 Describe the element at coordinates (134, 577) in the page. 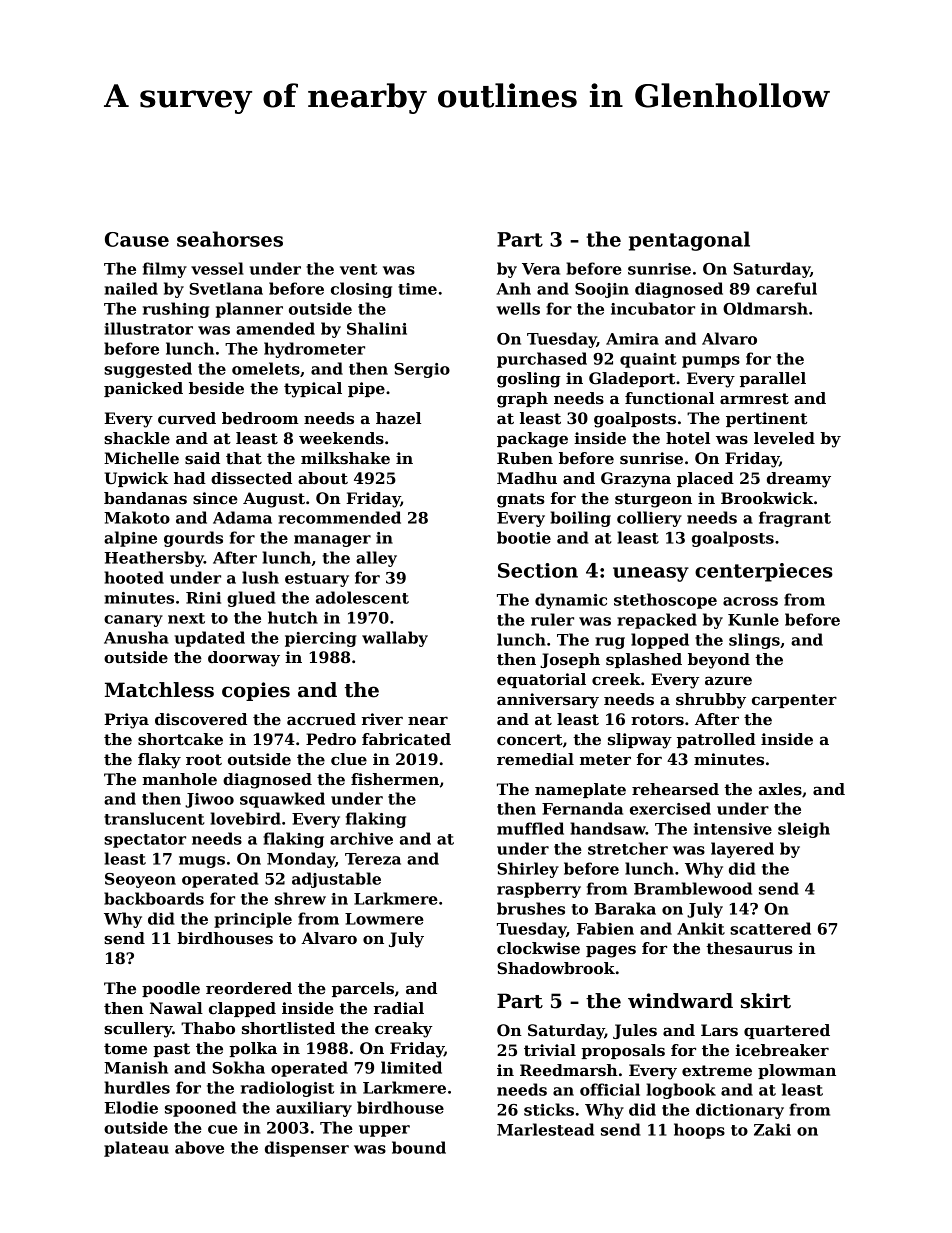

I see `hooted` at that location.
